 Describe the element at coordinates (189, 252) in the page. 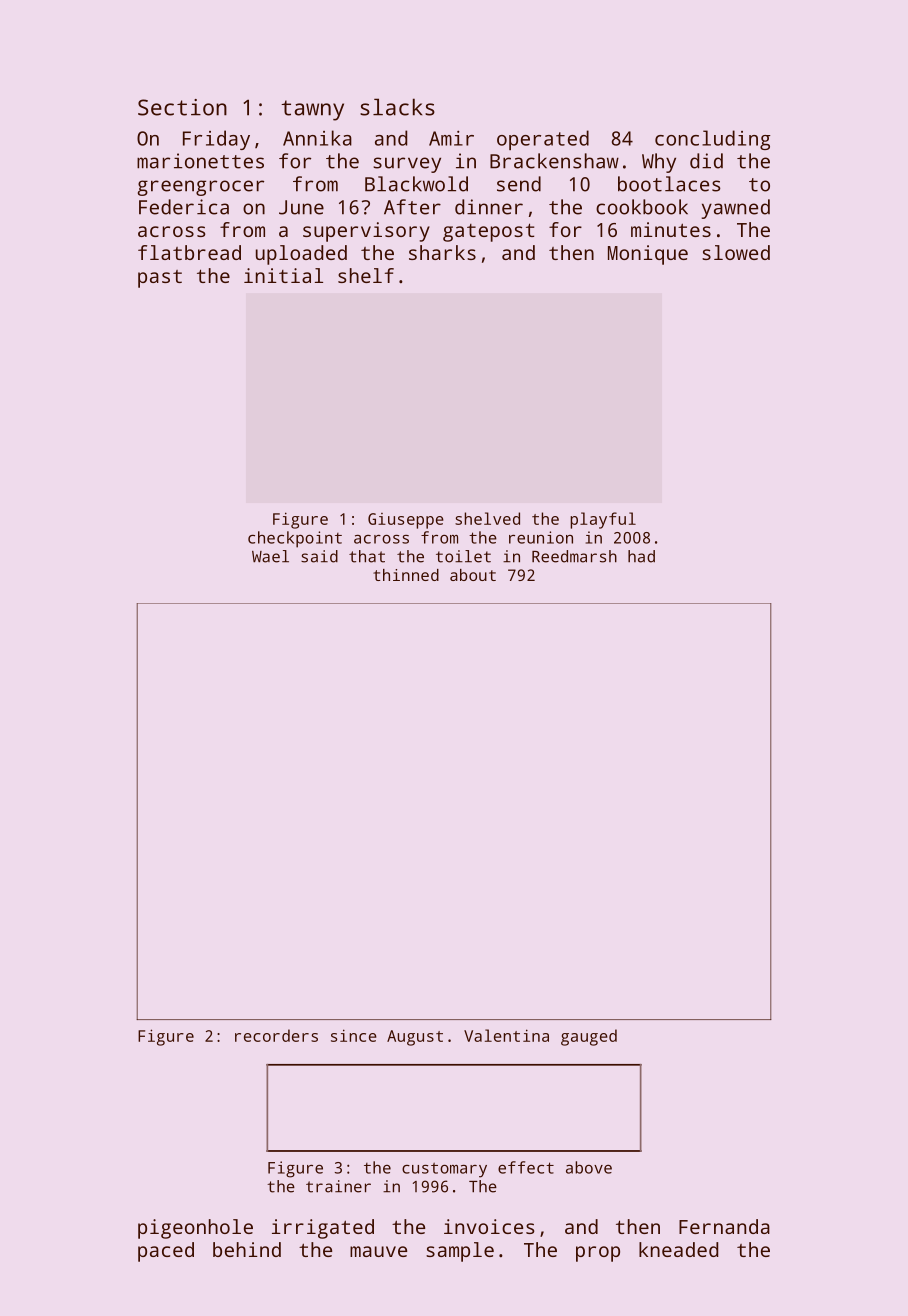

I see `flatbread` at that location.
